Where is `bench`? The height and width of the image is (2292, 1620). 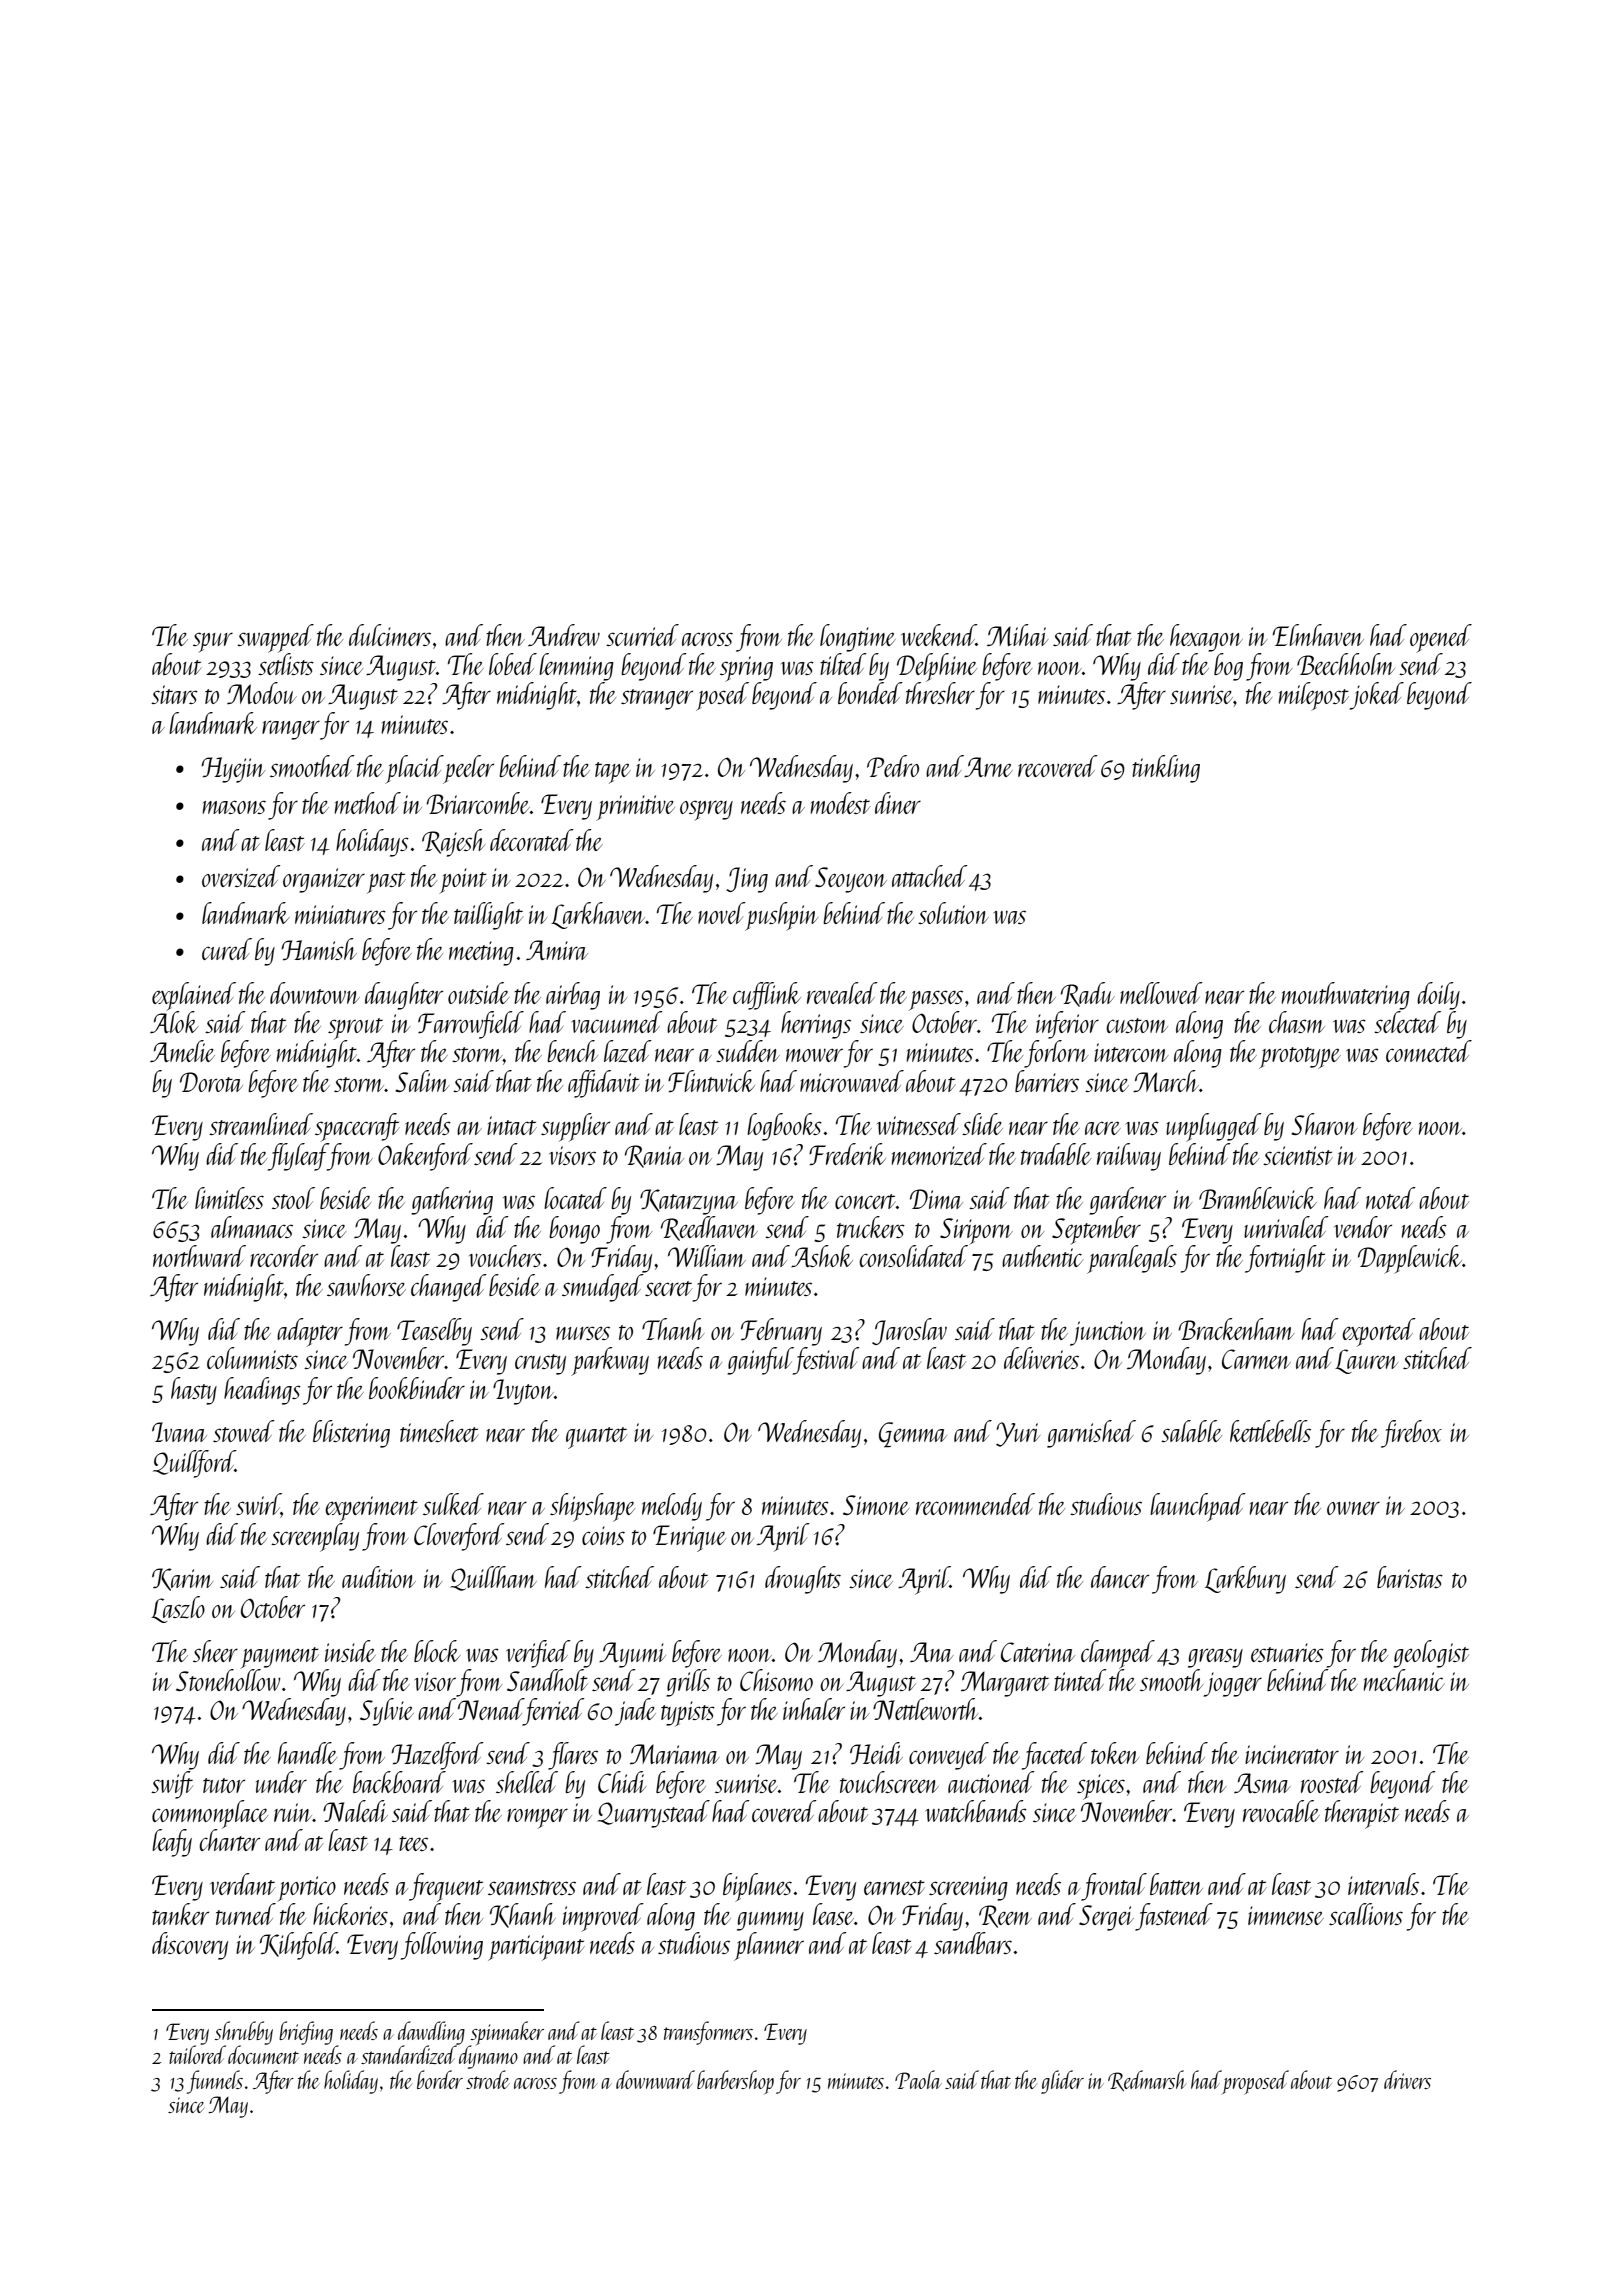
bench is located at coordinates (572, 1051).
